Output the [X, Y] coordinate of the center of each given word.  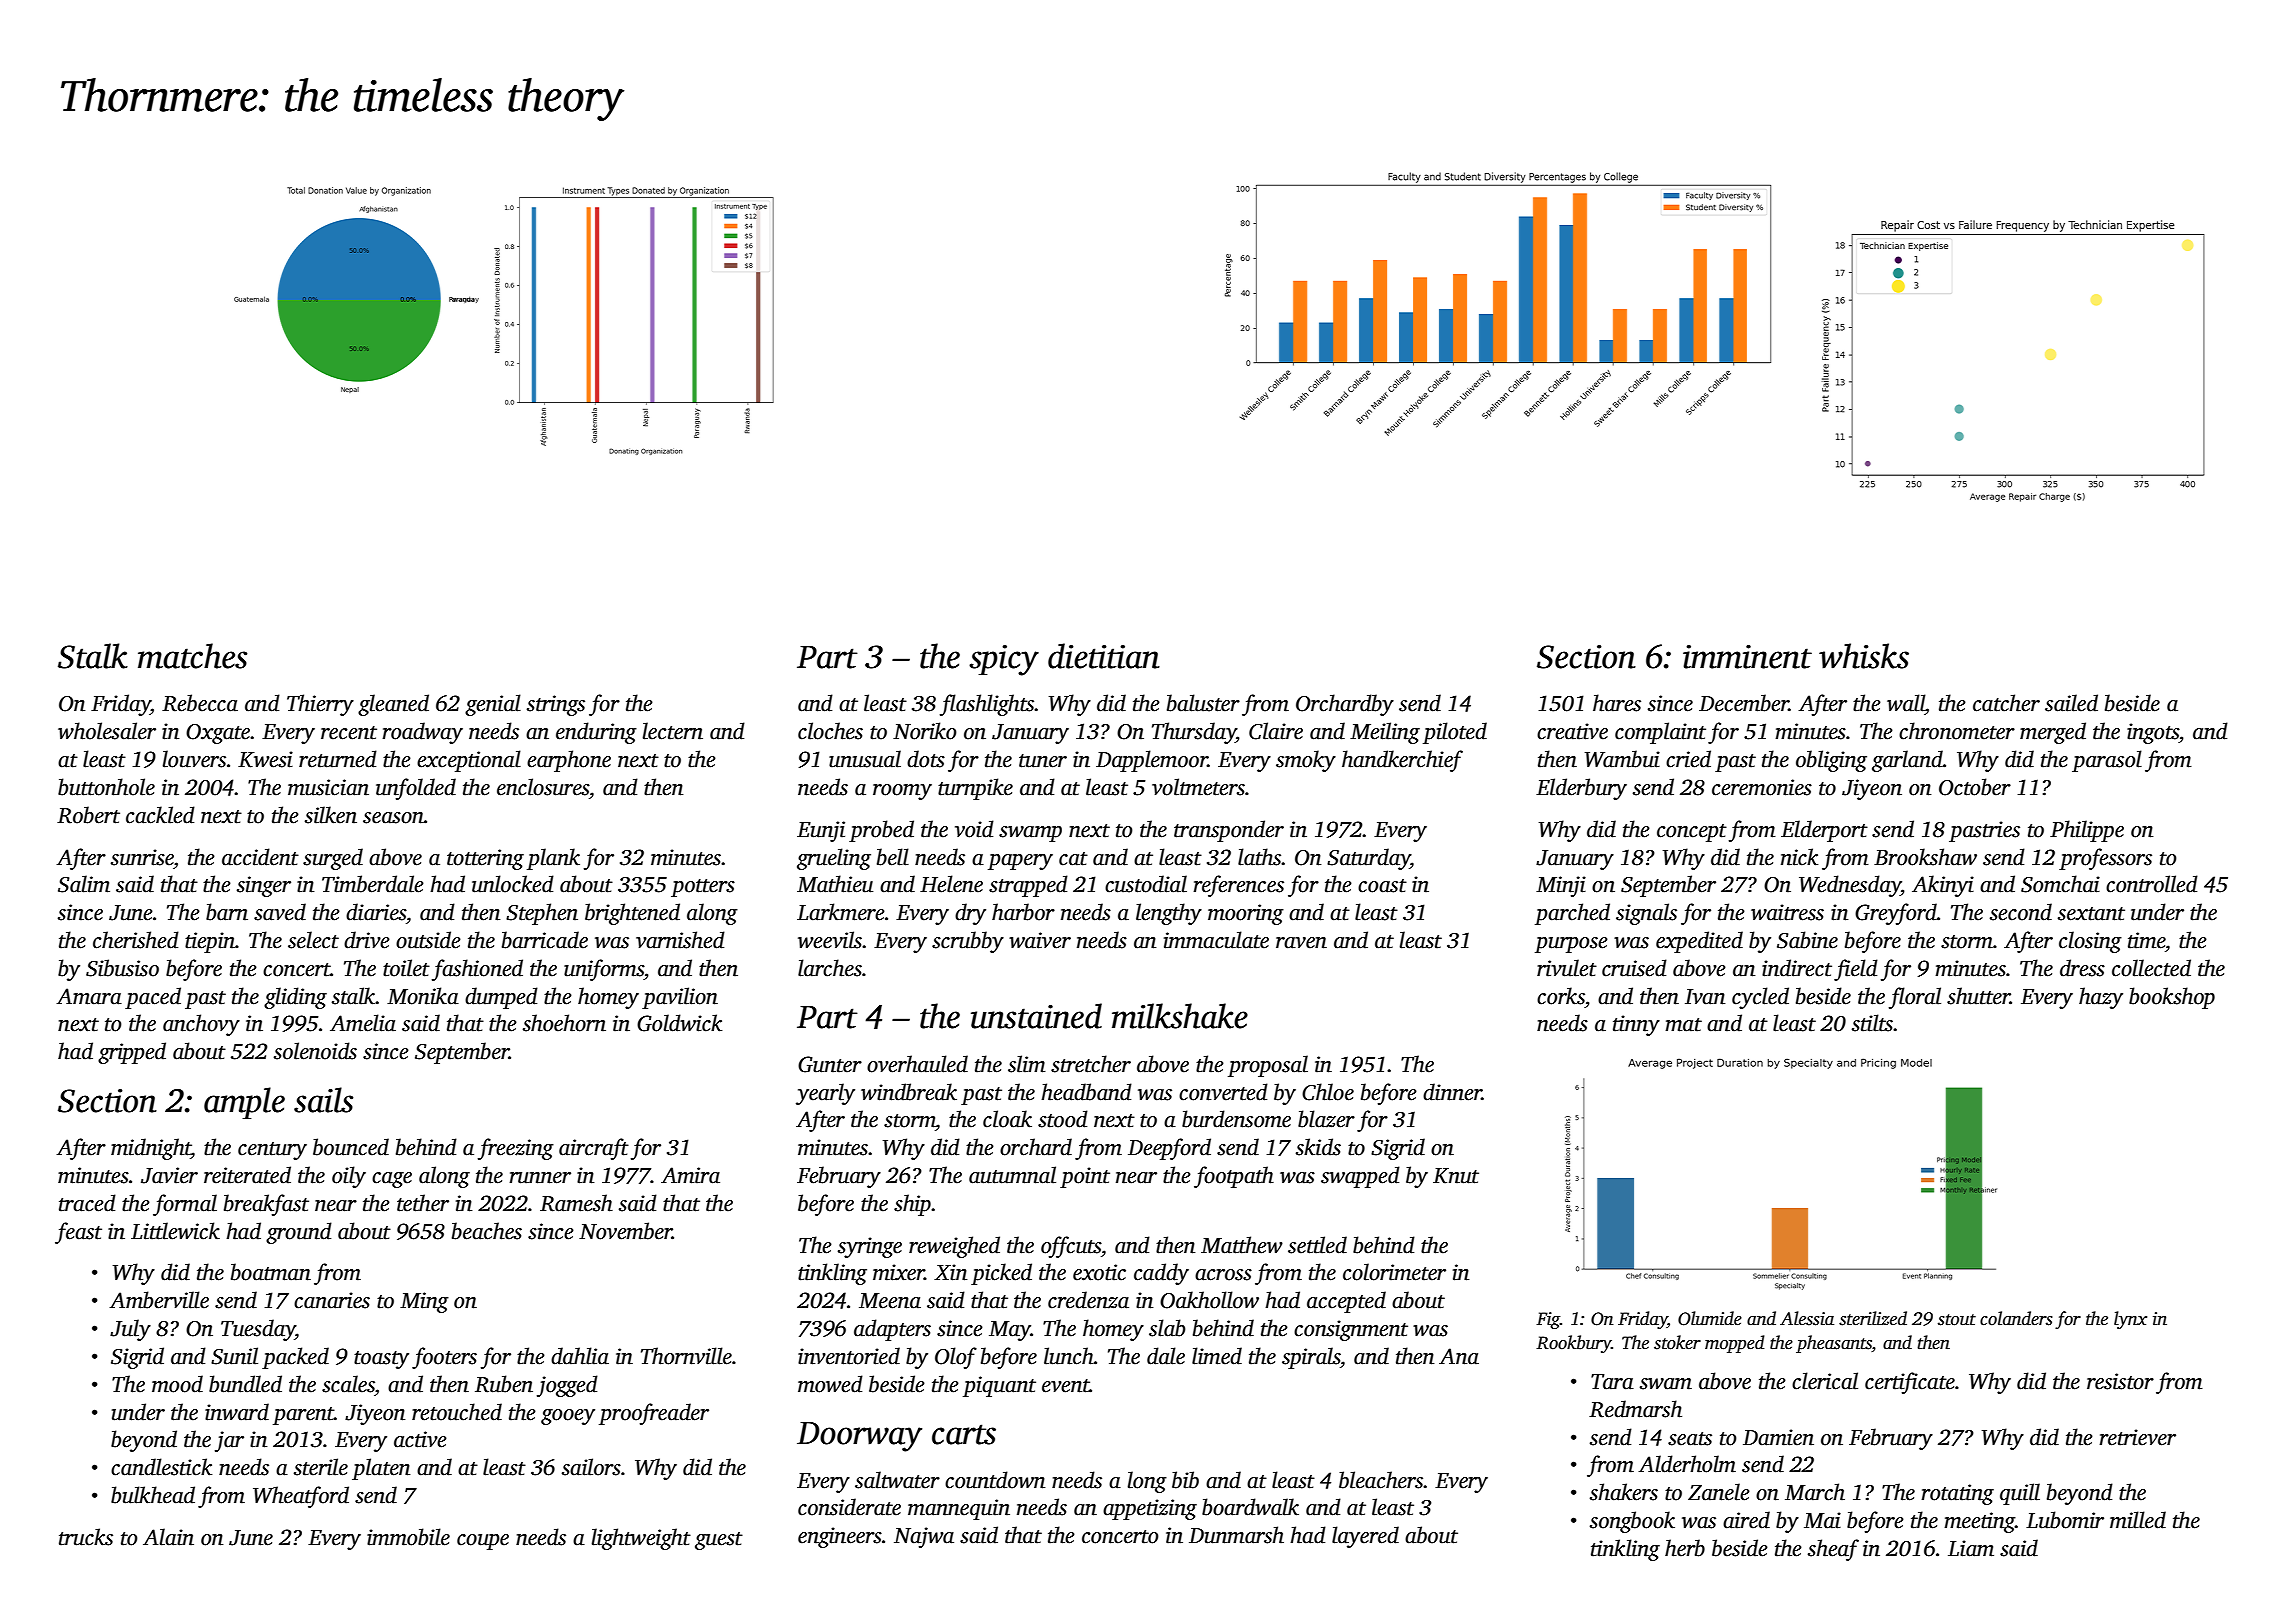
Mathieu [835, 884]
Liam [1971, 1548]
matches [192, 656]
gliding [295, 998]
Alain [168, 1537]
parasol [2107, 761]
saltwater [897, 1480]
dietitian [1104, 656]
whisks [1864, 656]
